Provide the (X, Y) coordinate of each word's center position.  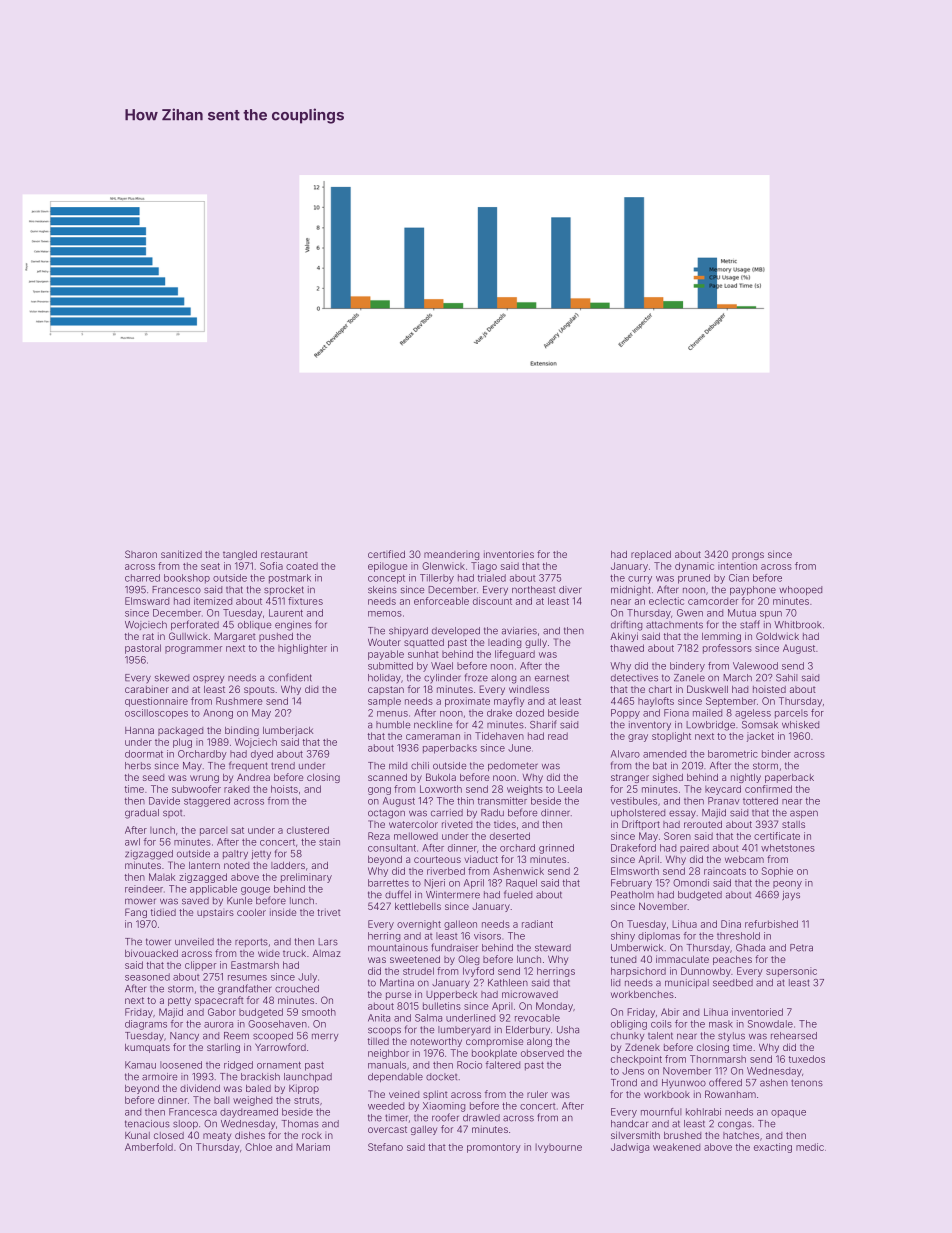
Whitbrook (798, 625)
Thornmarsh (718, 1059)
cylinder (442, 679)
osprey (208, 679)
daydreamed (249, 1113)
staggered (207, 802)
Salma (428, 1018)
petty (179, 1001)
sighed (668, 778)
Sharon (141, 554)
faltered (503, 1065)
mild (398, 766)
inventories (509, 554)
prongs (748, 556)
